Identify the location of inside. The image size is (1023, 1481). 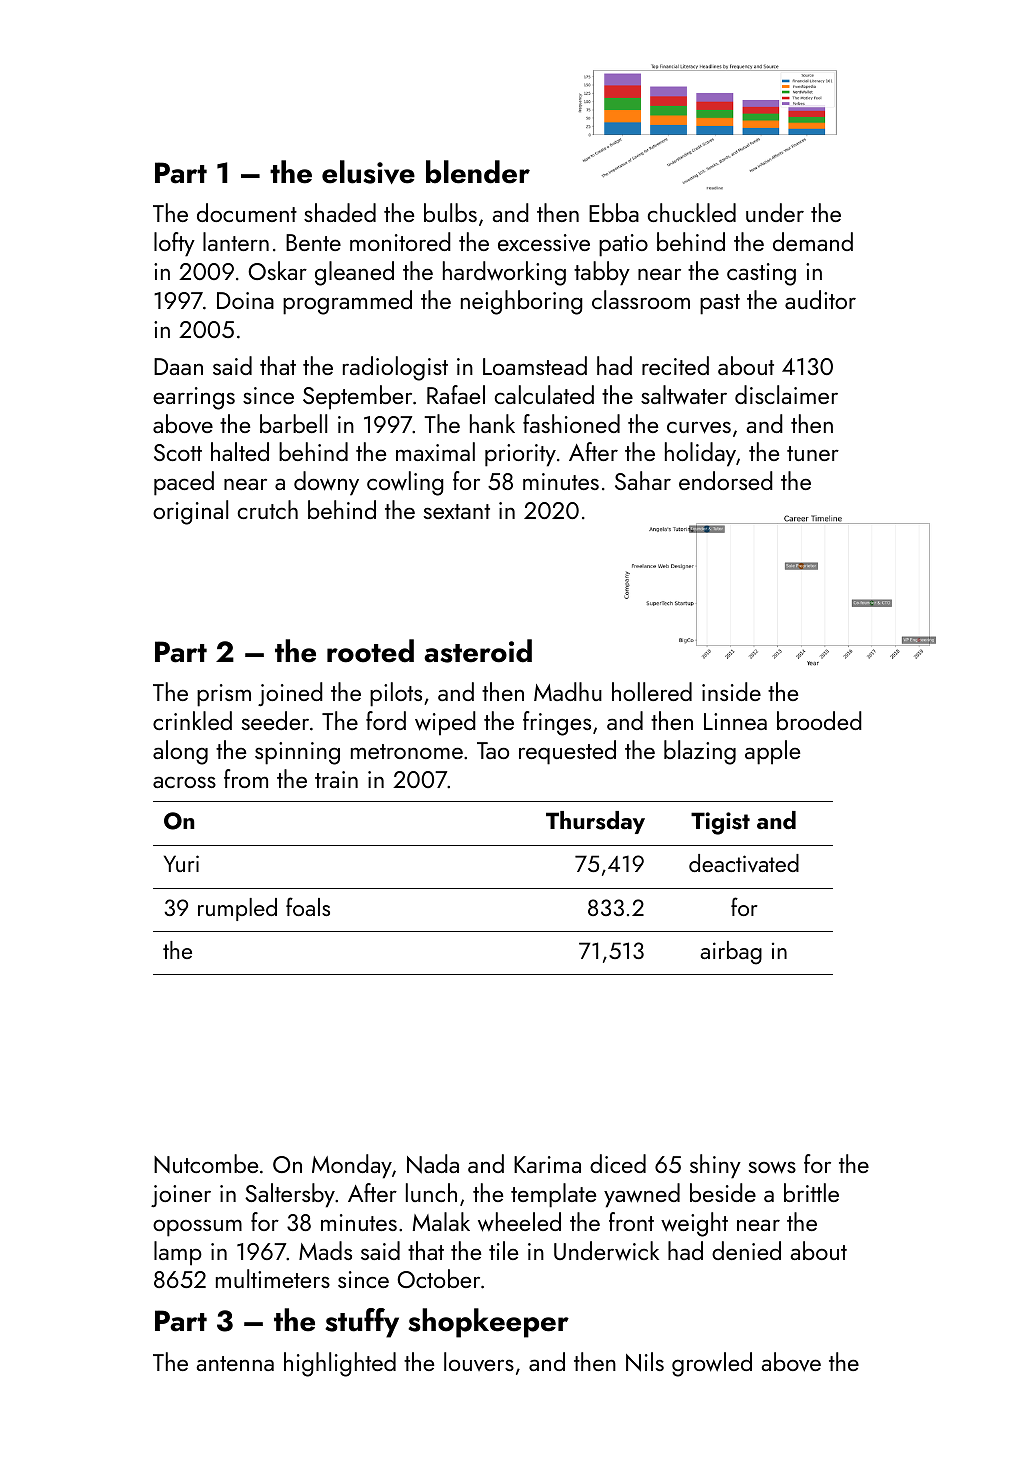
(731, 691).
